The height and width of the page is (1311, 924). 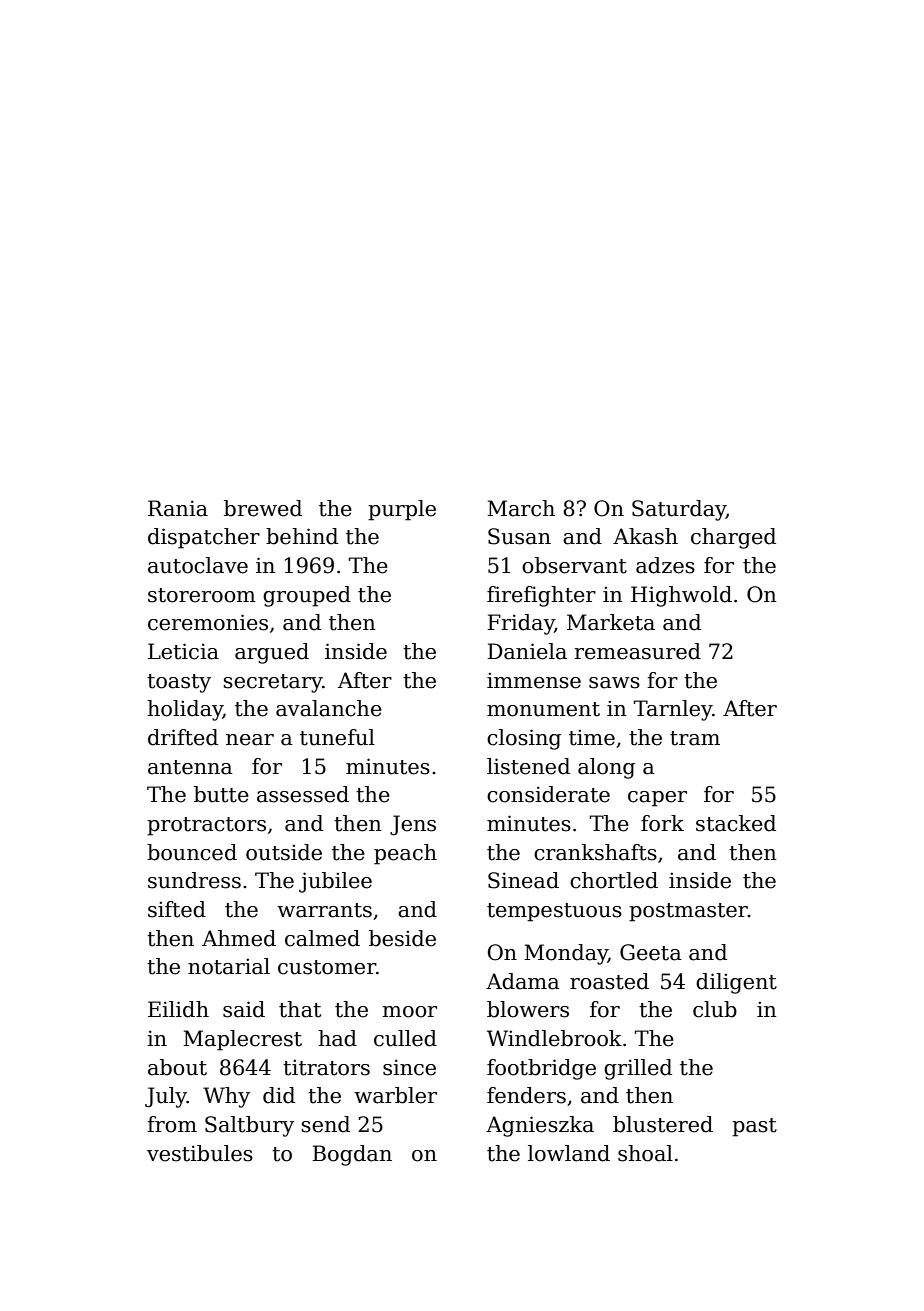 What do you see at coordinates (681, 596) in the page?
I see `Highwold` at bounding box center [681, 596].
